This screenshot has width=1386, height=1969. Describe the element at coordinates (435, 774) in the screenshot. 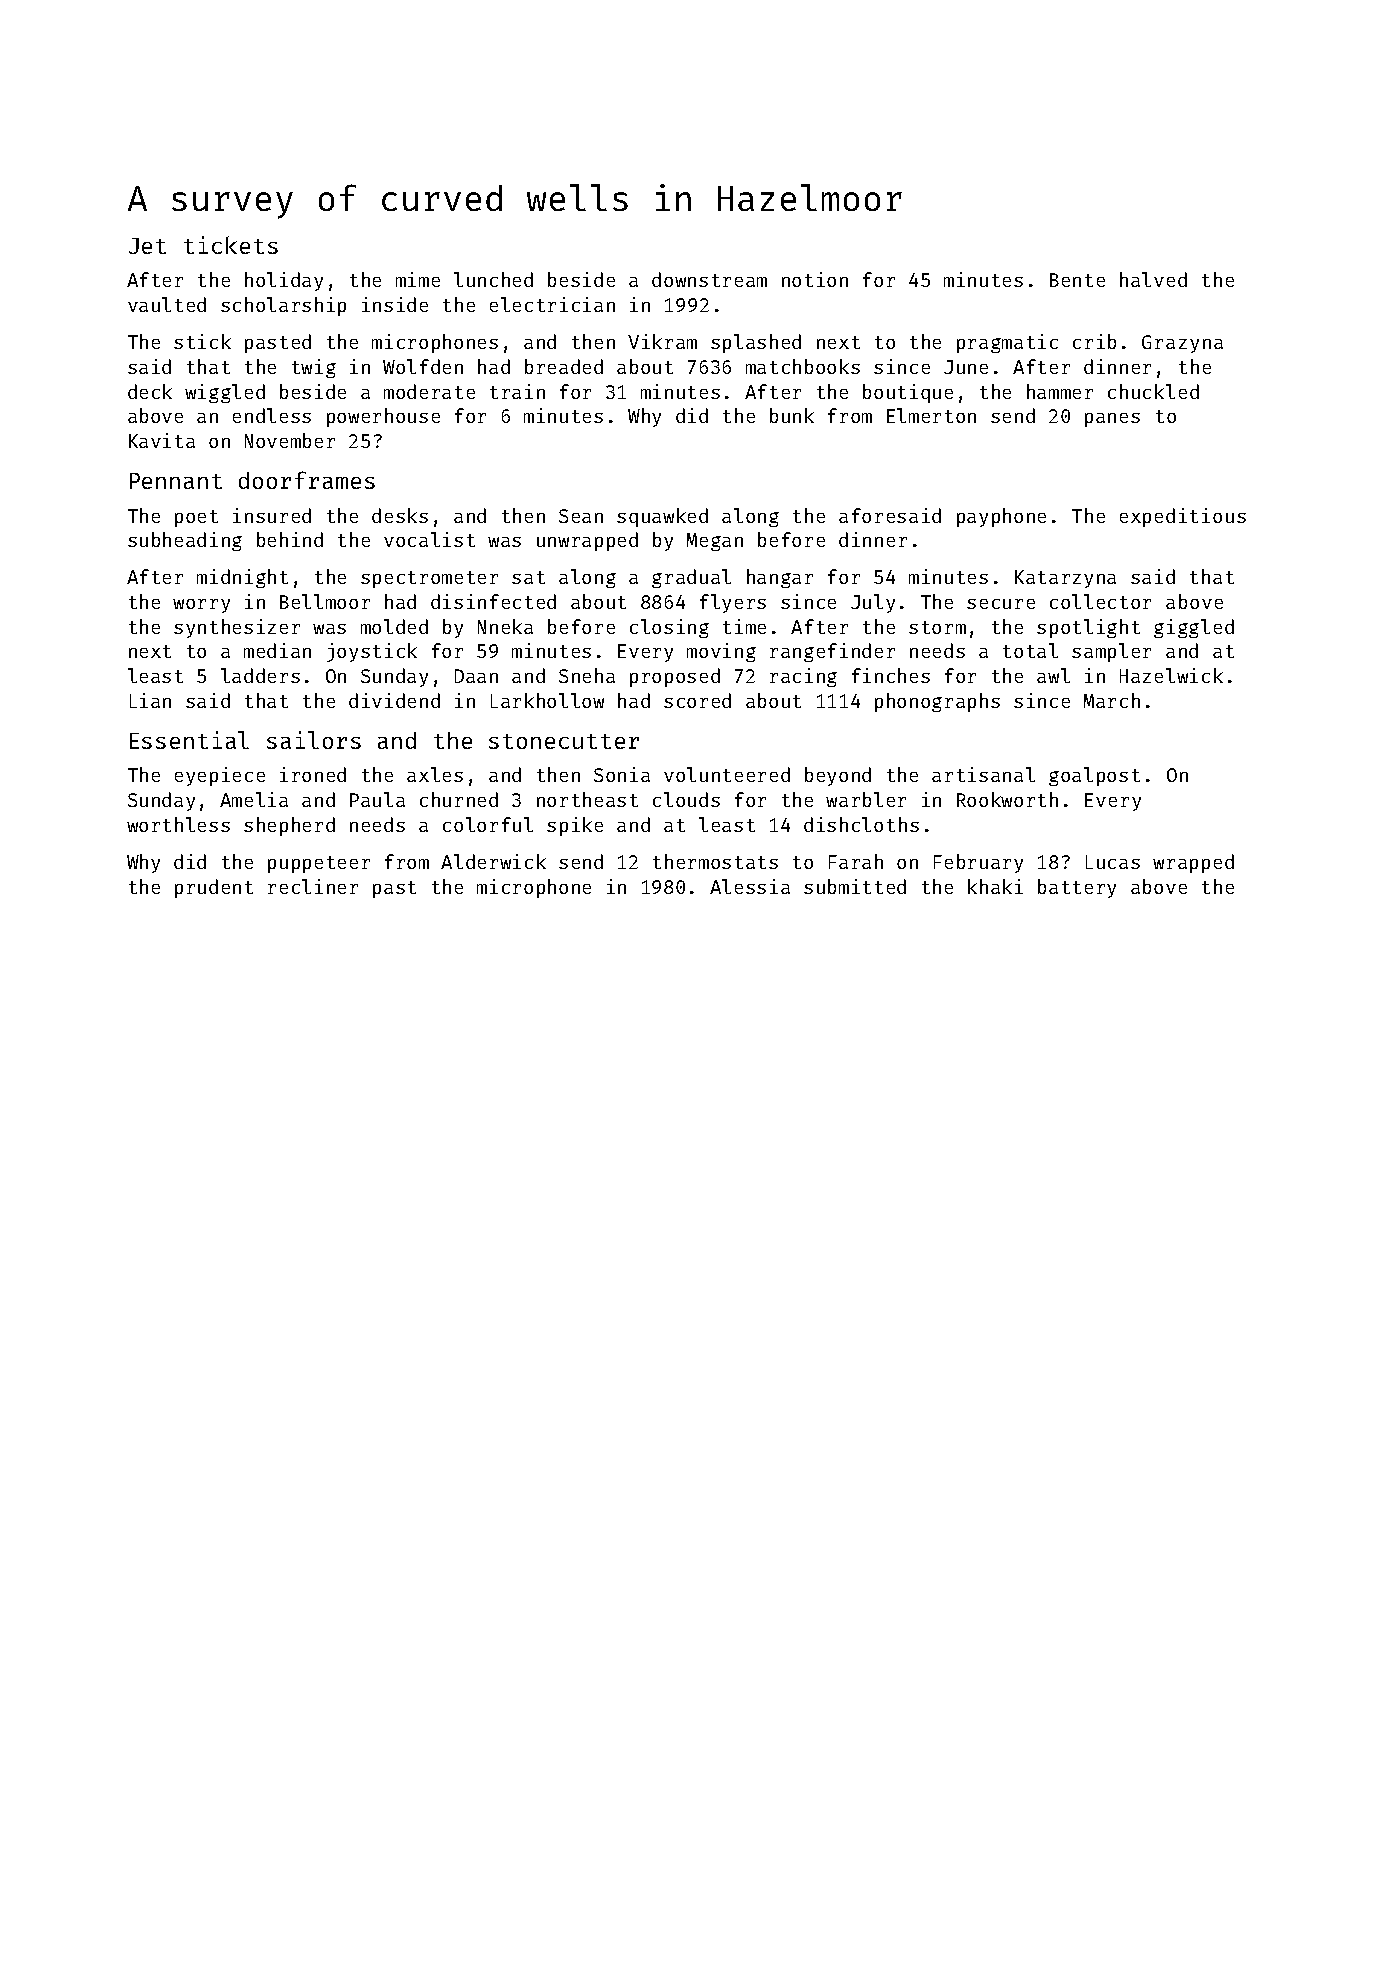

I see `axles` at that location.
